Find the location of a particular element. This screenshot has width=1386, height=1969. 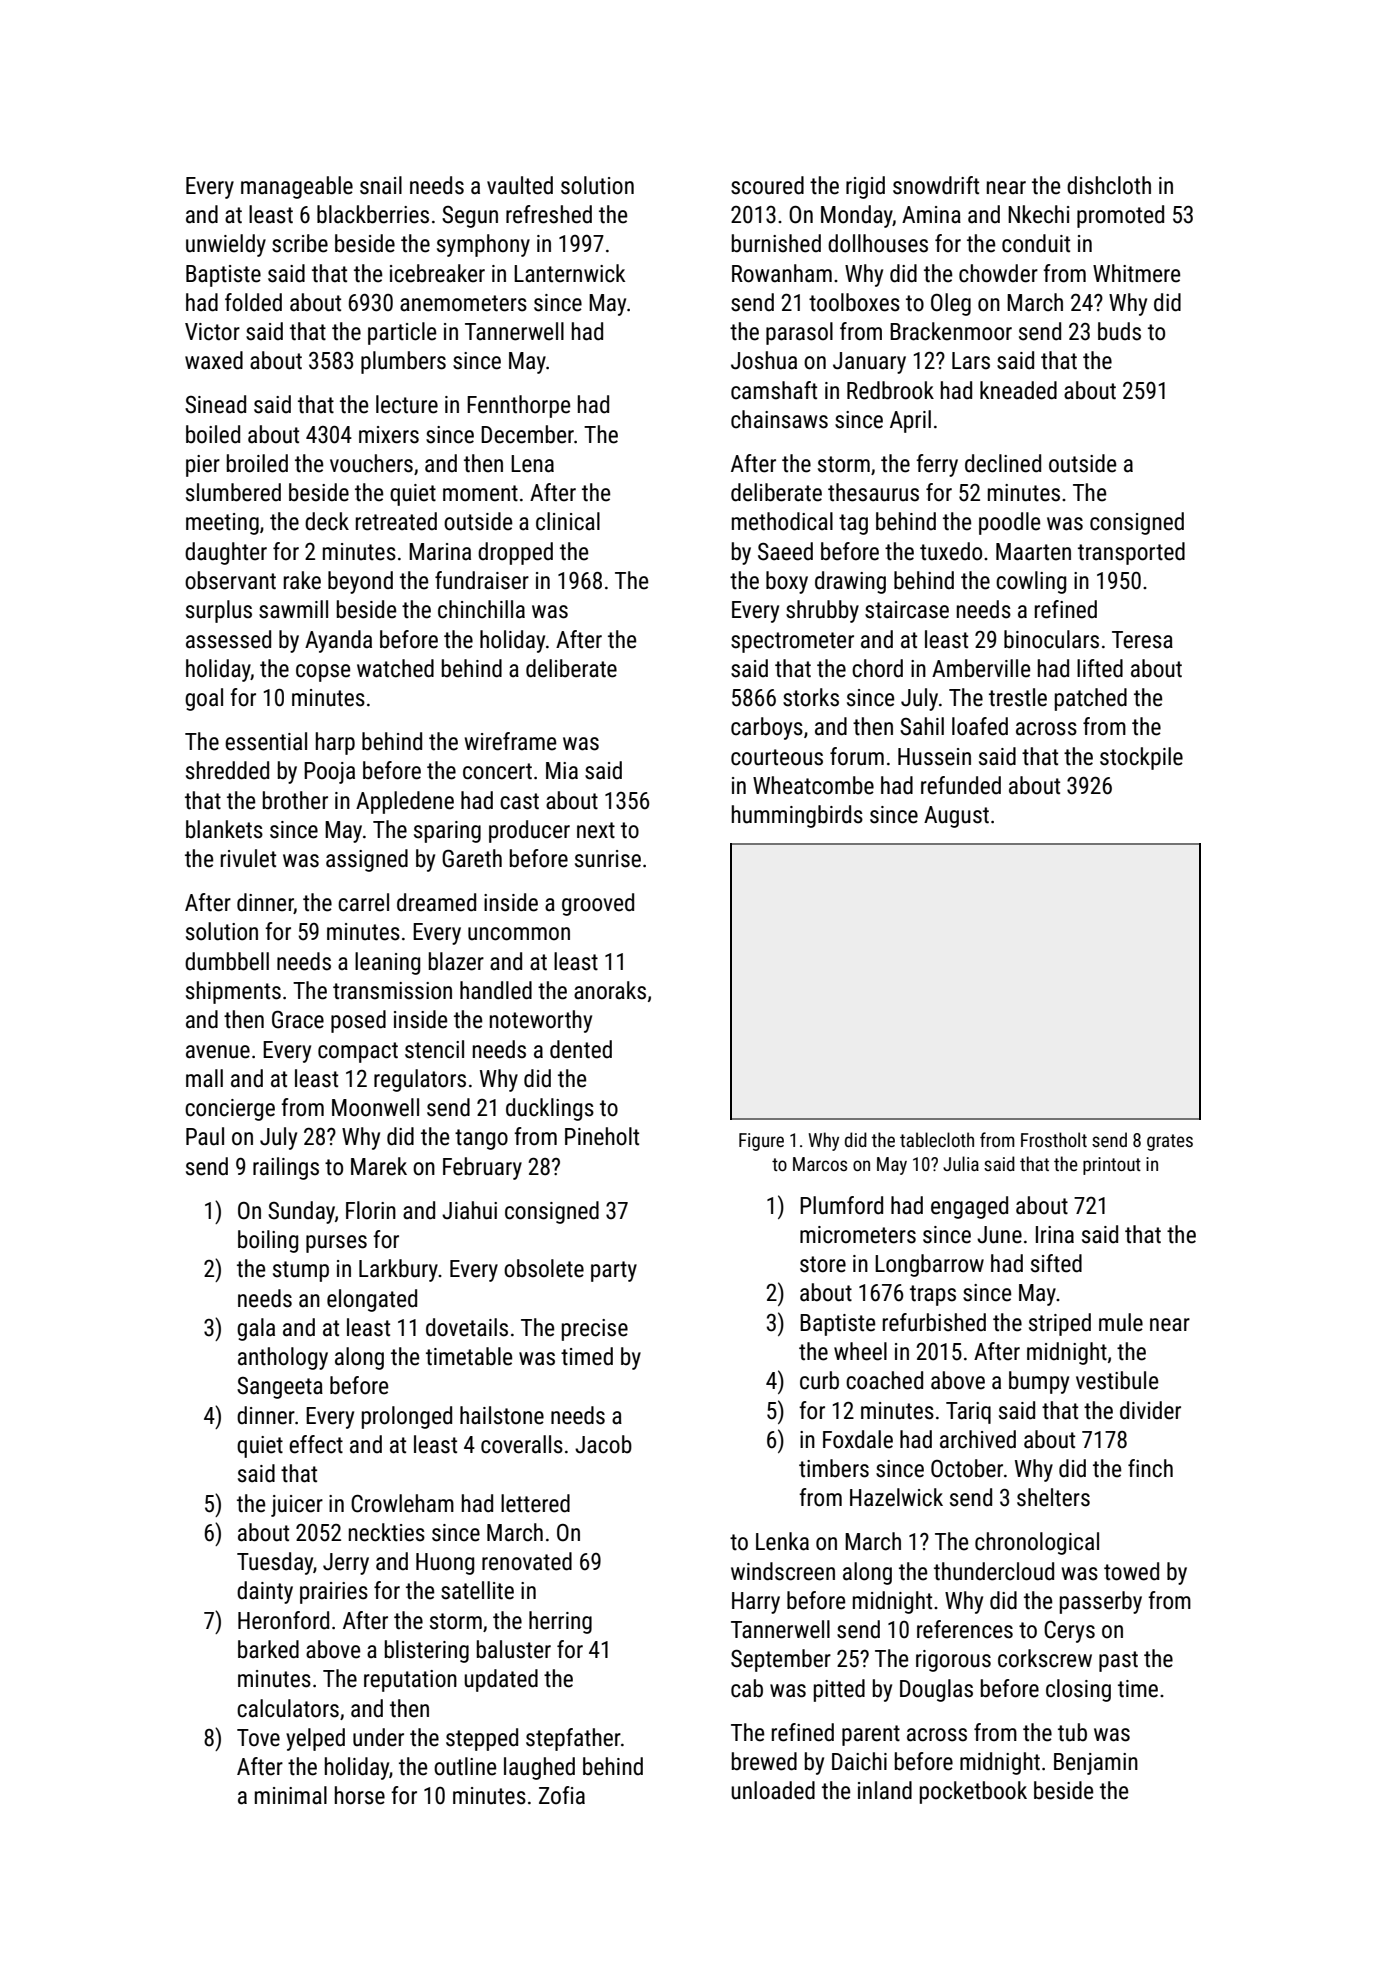

horse is located at coordinates (360, 1795).
